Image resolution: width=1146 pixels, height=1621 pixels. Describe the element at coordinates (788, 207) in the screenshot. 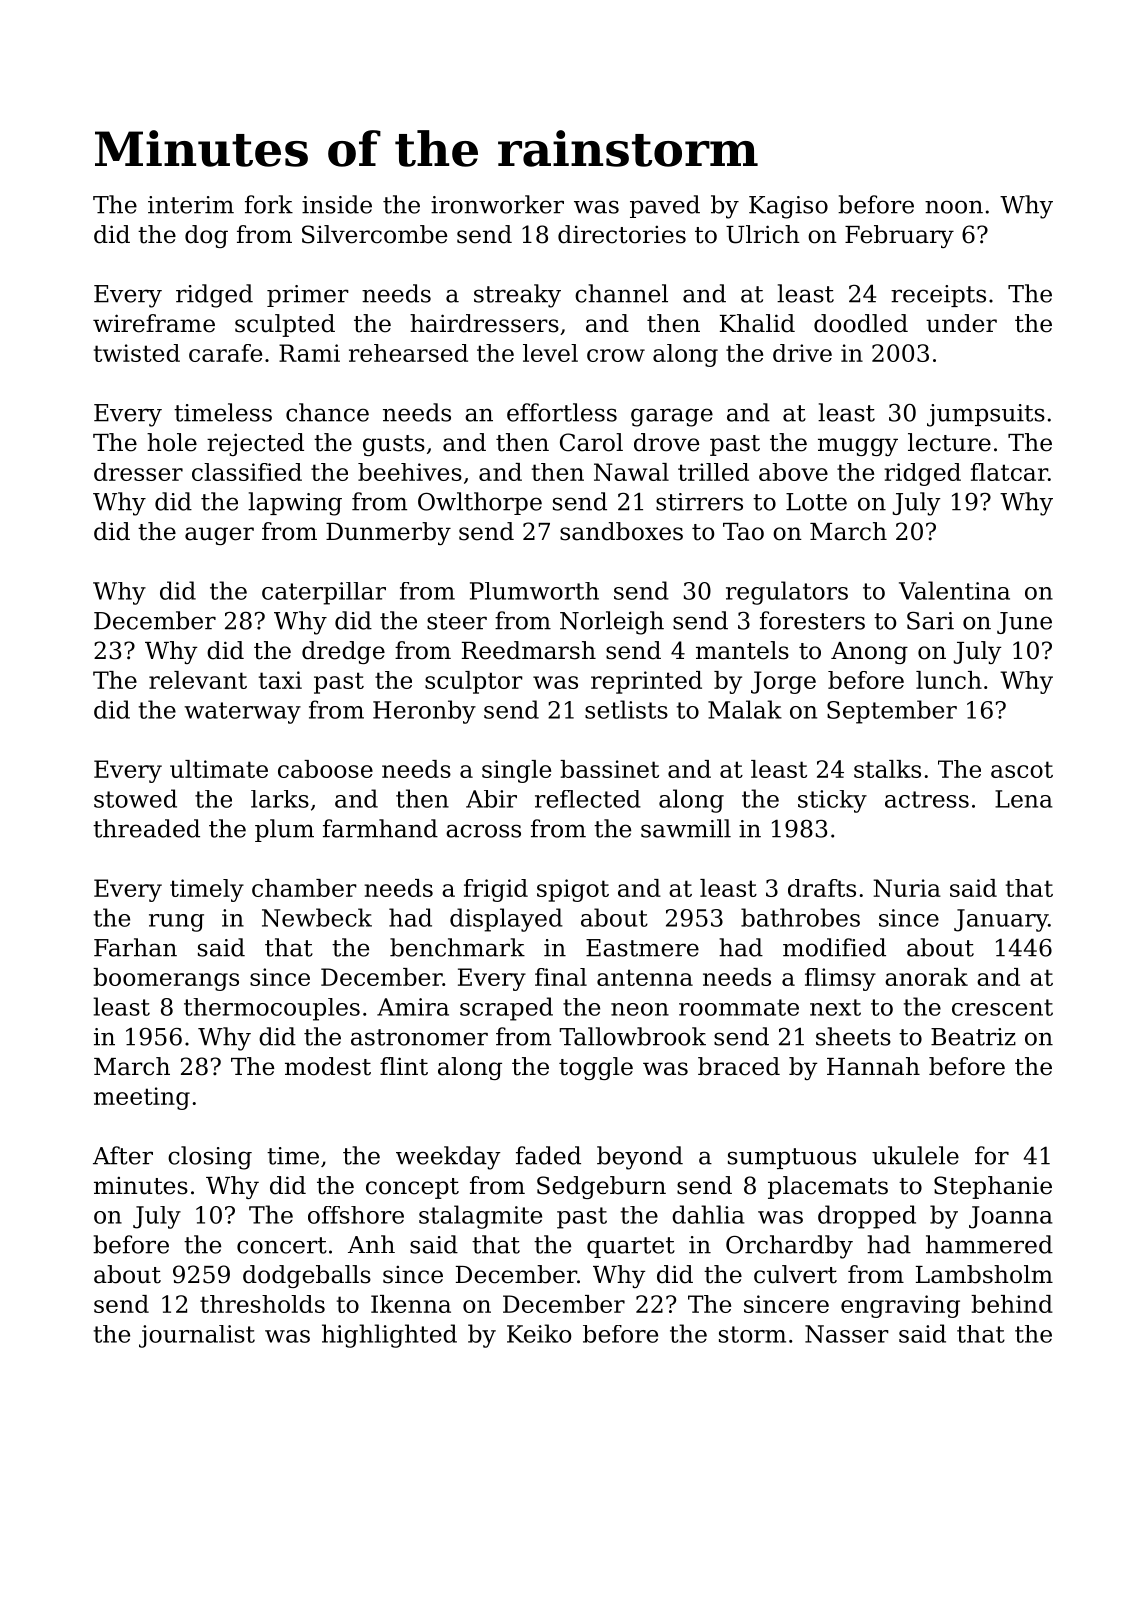

I see `Kagiso` at that location.
